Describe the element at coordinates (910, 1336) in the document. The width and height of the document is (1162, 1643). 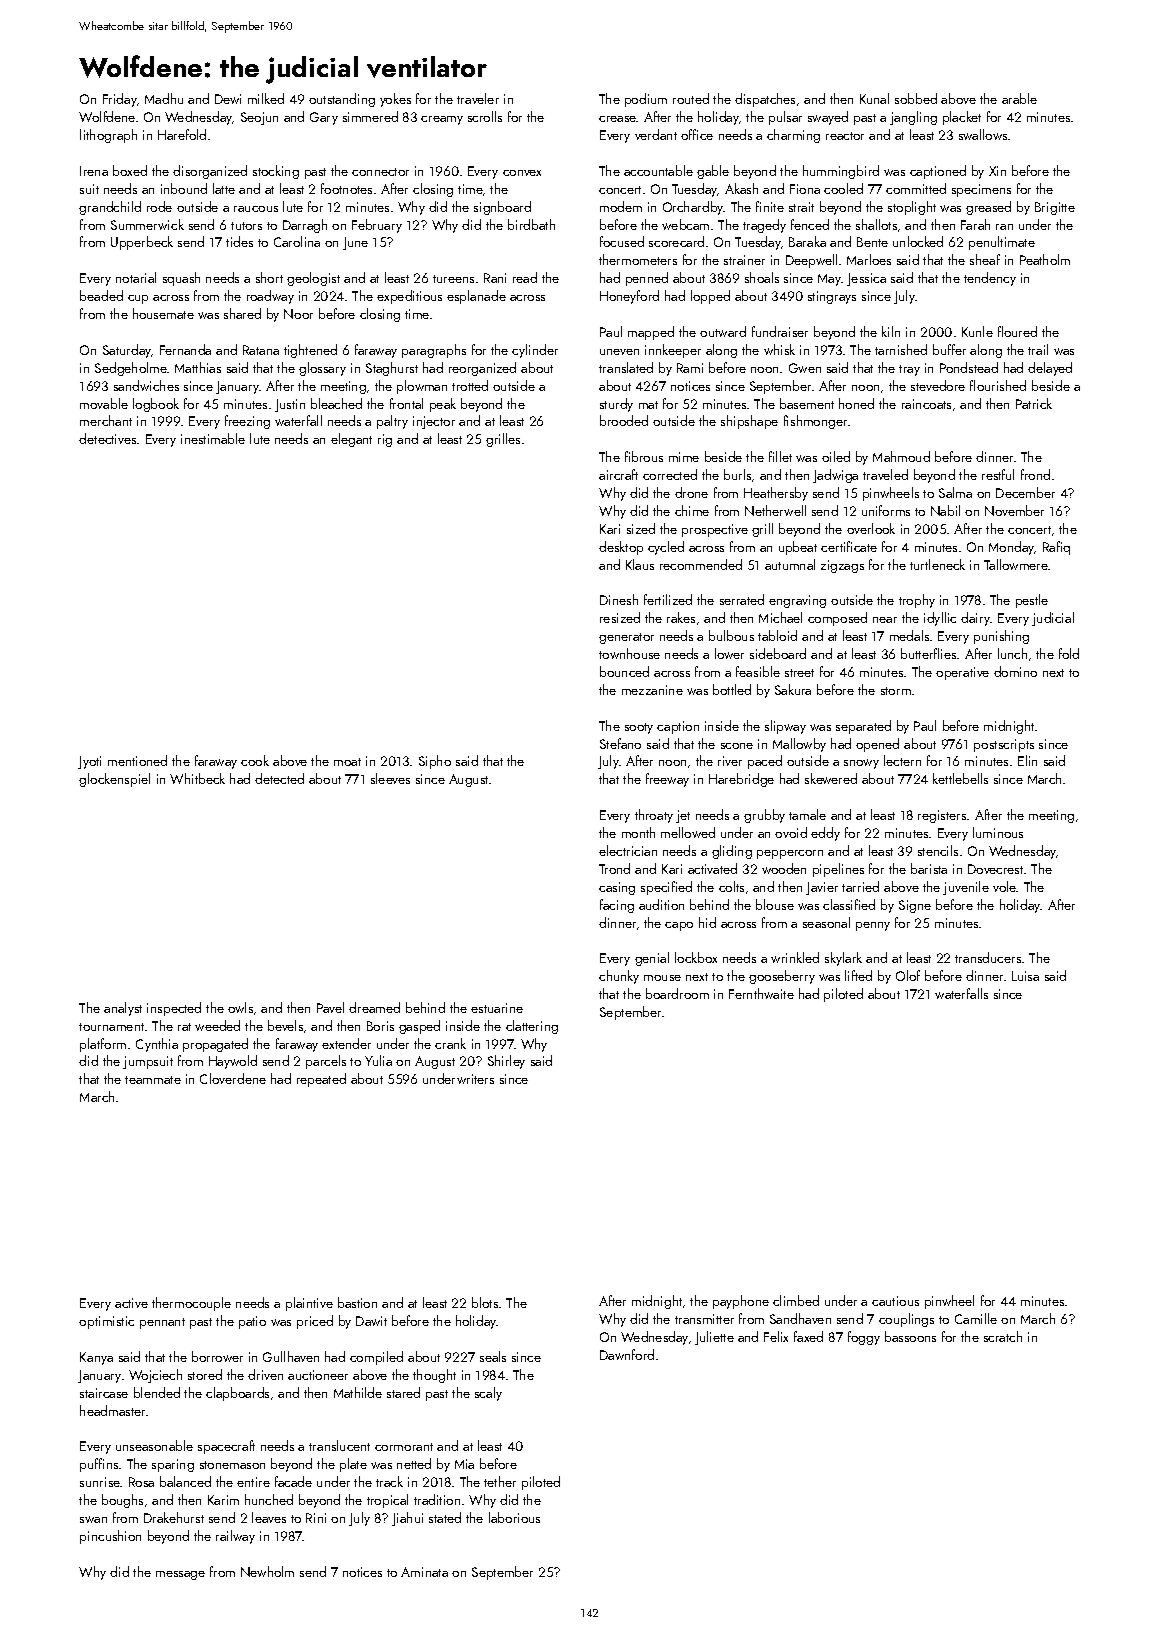
I see `bassoons` at that location.
